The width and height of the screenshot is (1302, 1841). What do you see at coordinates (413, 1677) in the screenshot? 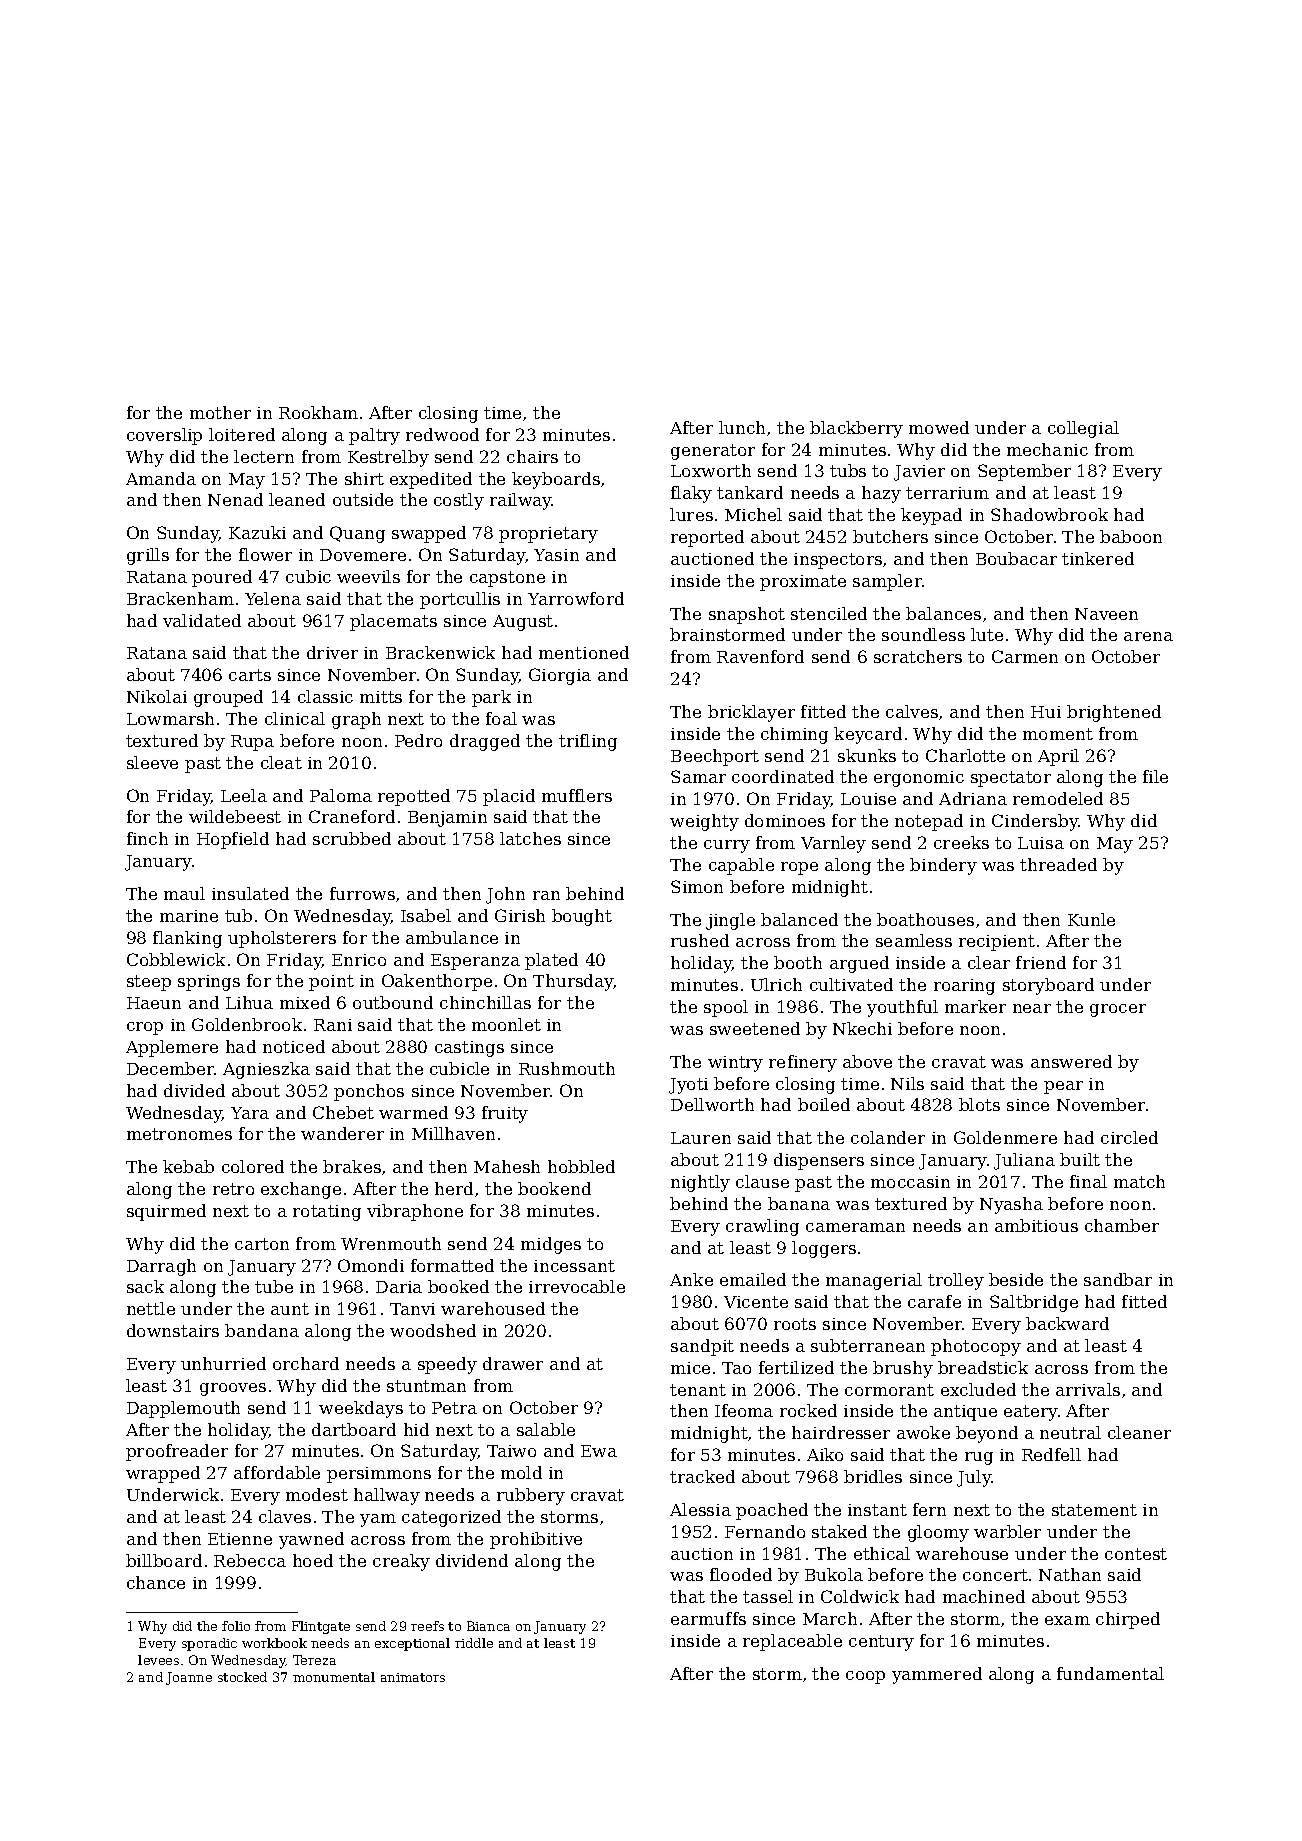
I see `animators` at bounding box center [413, 1677].
